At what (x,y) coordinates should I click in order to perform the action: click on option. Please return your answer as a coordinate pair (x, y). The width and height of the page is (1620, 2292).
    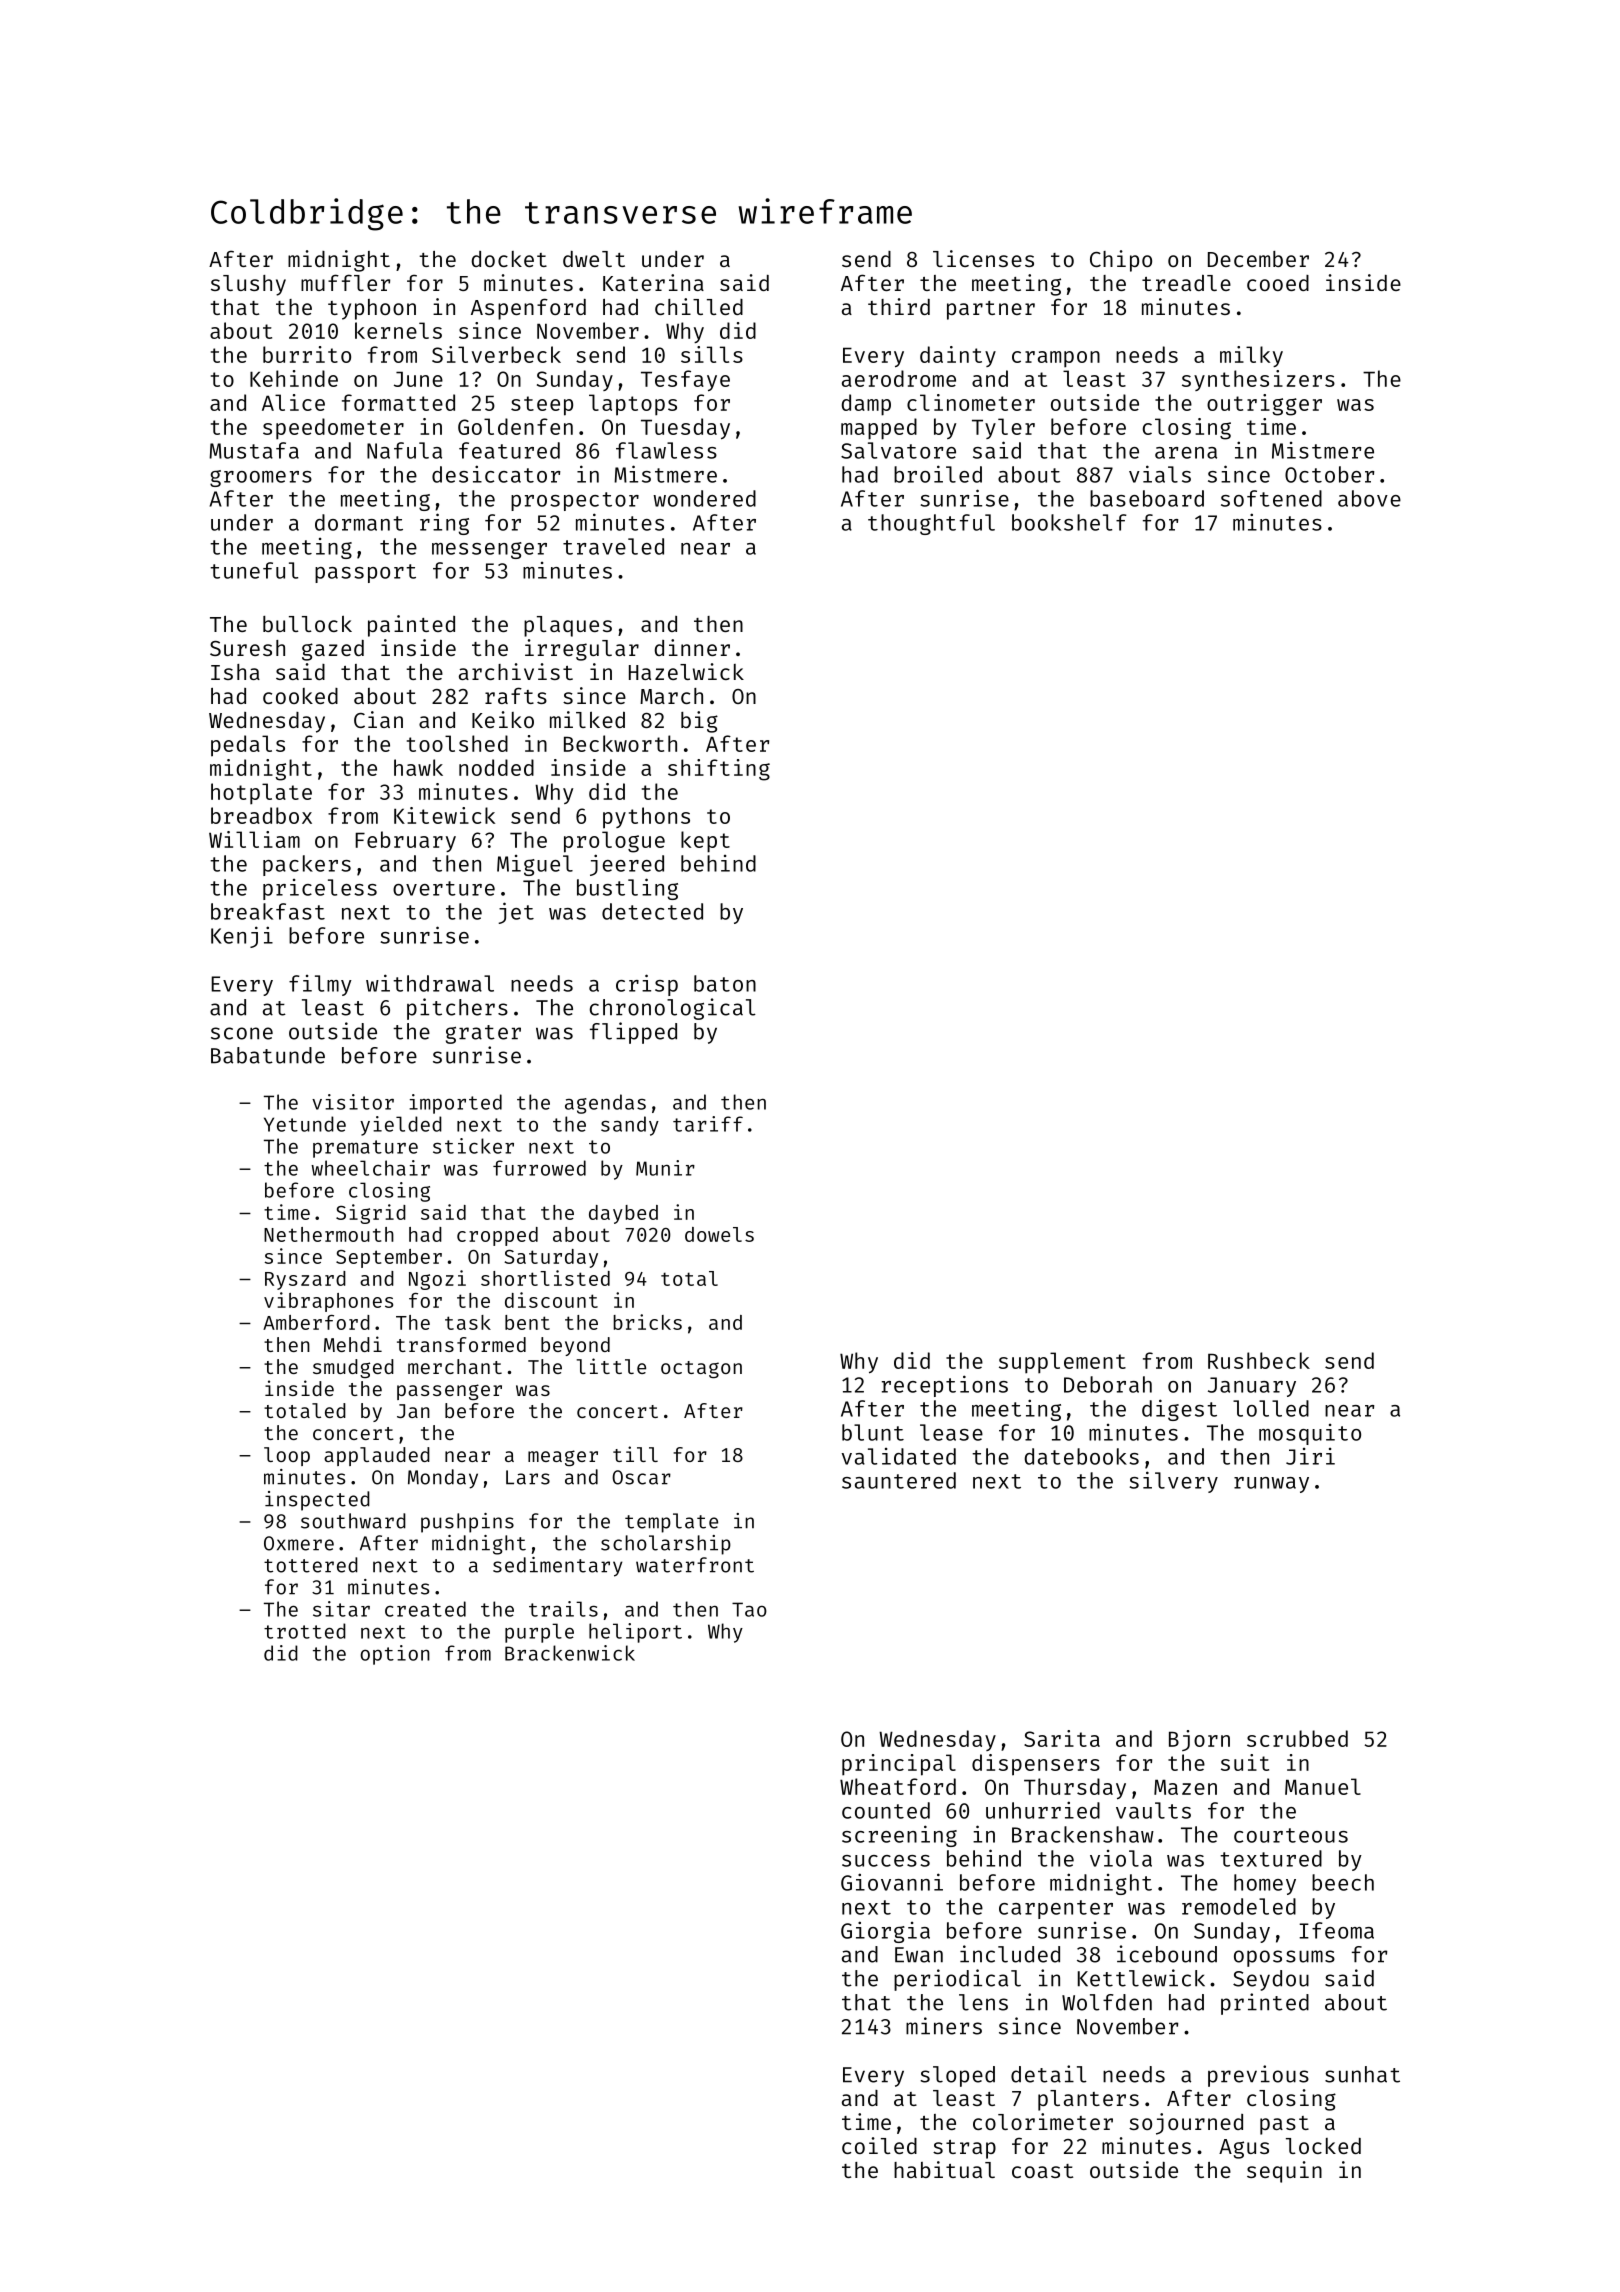
    Looking at the image, I should click on (395, 1655).
